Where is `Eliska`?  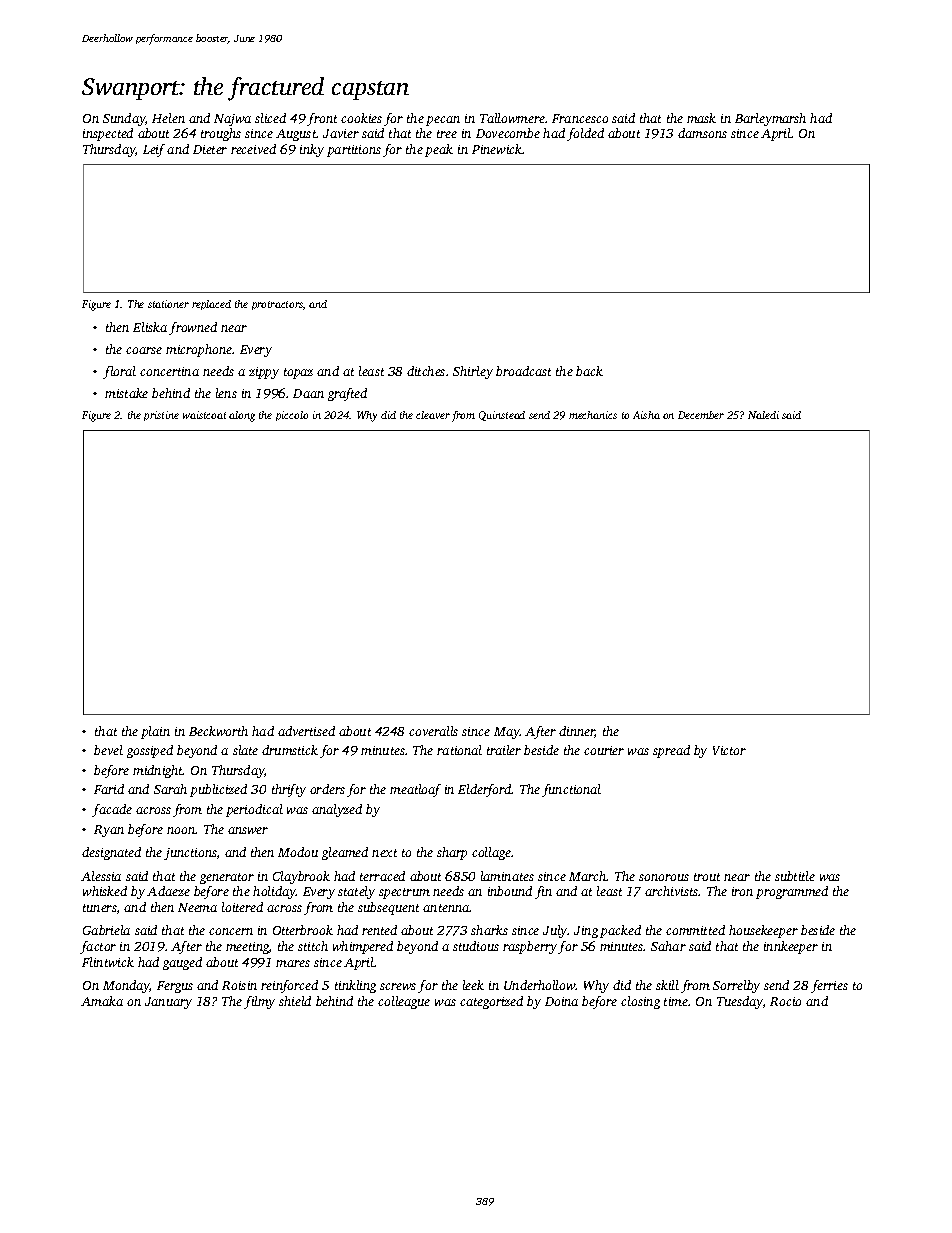 Eliska is located at coordinates (150, 327).
